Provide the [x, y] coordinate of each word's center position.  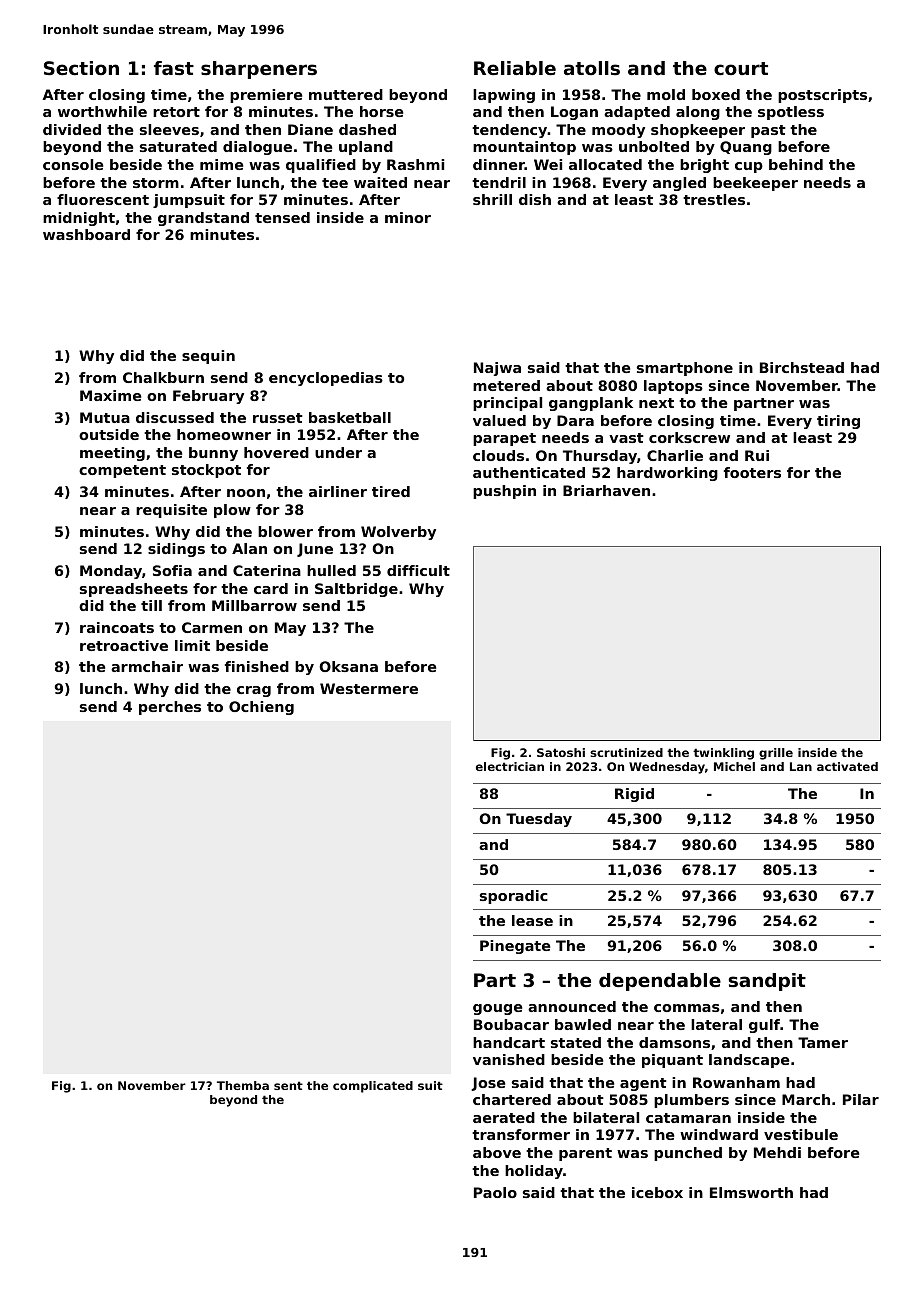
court [741, 68]
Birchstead [802, 367]
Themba [243, 1085]
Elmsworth [751, 1192]
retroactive [124, 645]
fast [174, 68]
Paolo [495, 1192]
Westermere [369, 688]
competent [122, 471]
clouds [498, 455]
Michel [734, 766]
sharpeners [259, 70]
